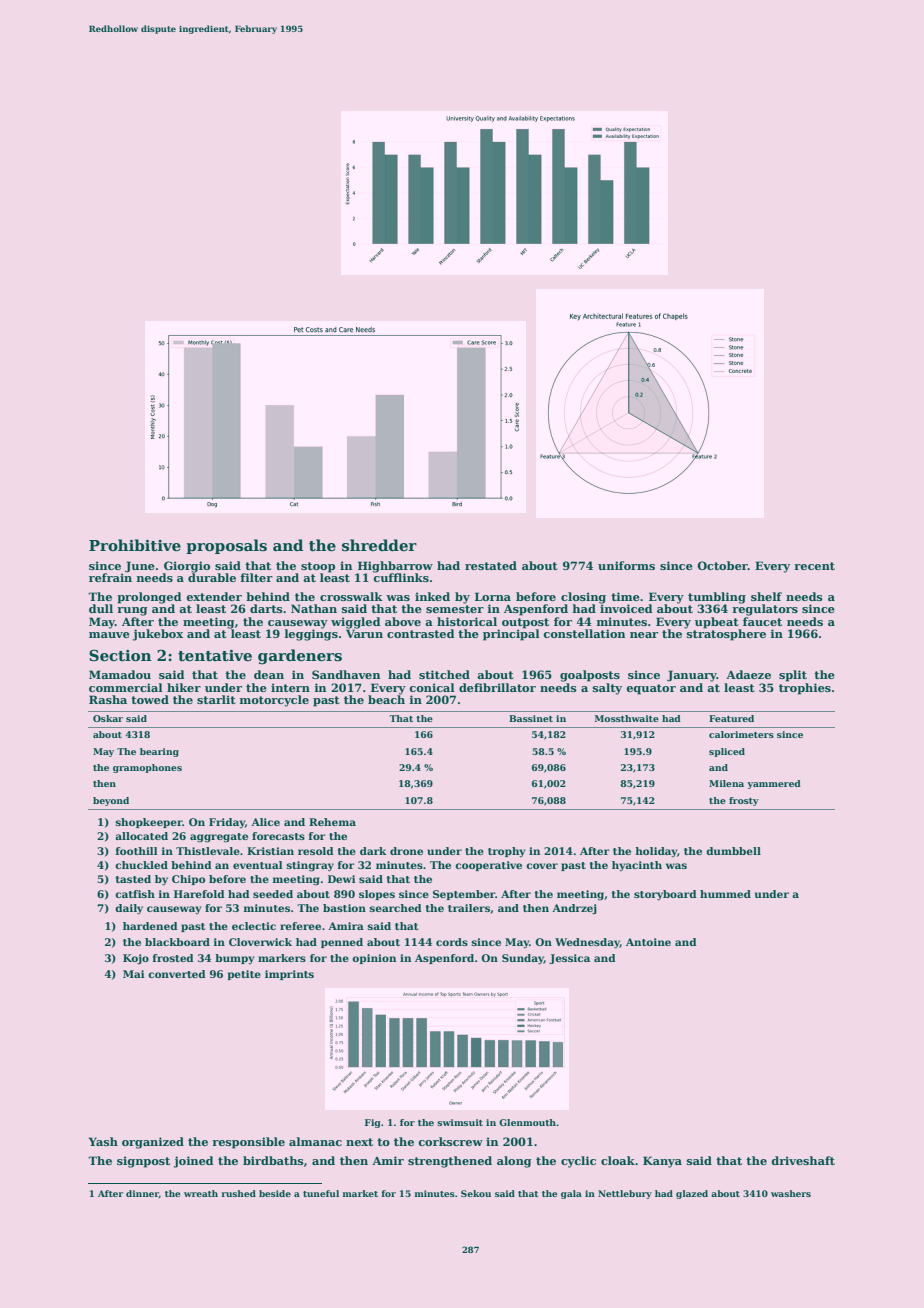  Describe the element at coordinates (214, 596) in the screenshot. I see `extender` at that location.
